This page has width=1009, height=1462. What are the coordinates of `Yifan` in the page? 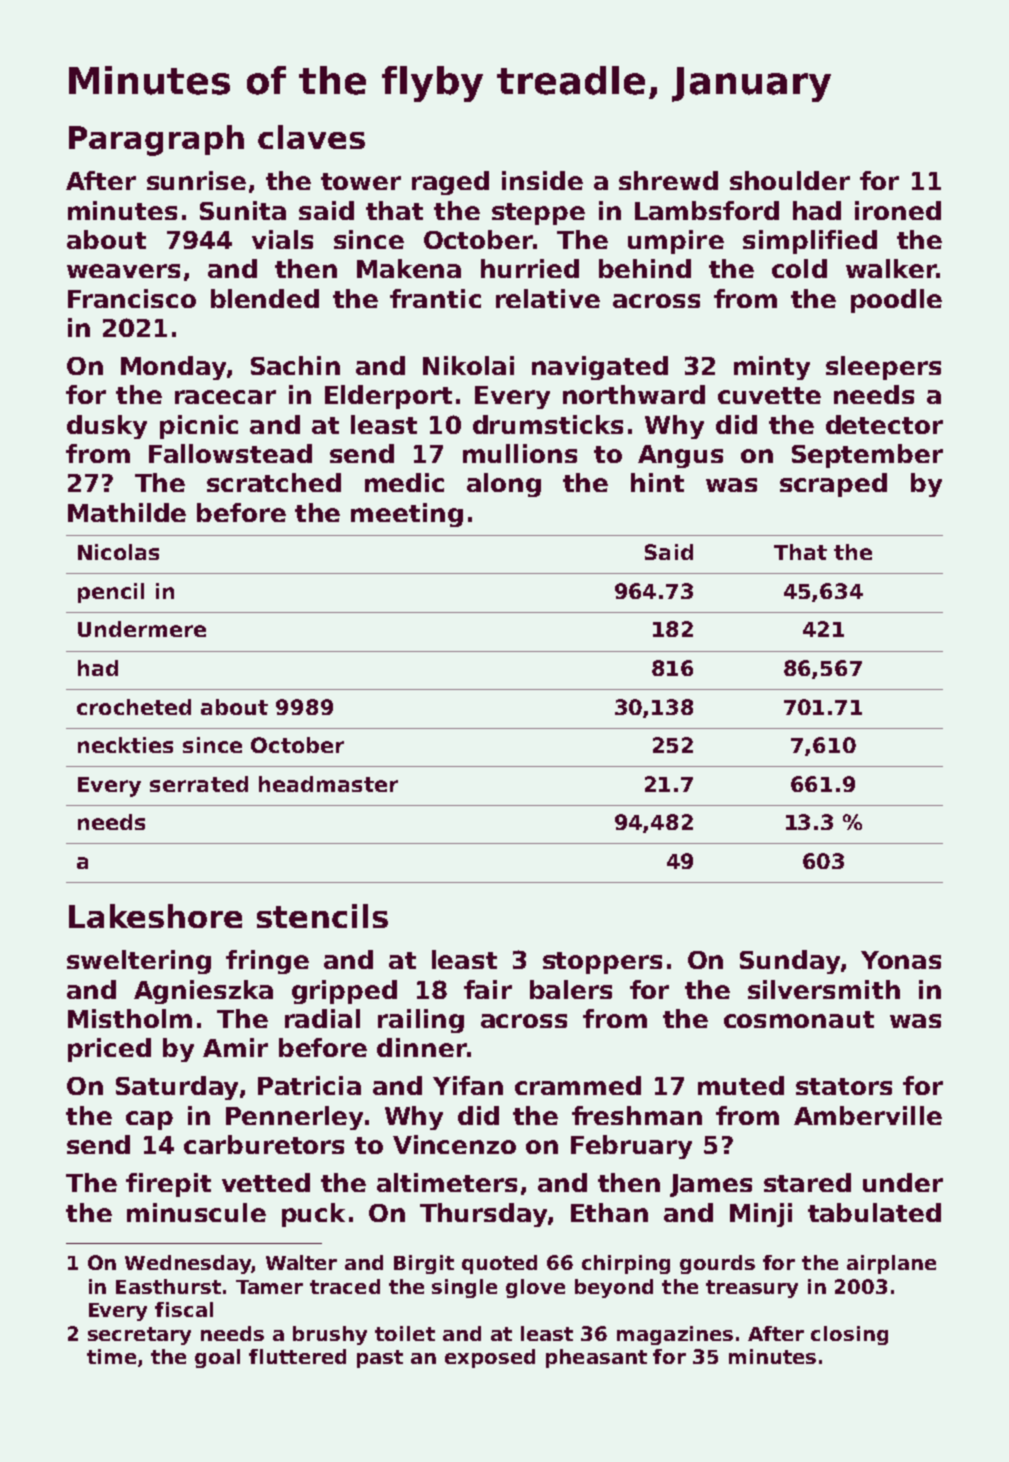 It's located at (468, 1085).
